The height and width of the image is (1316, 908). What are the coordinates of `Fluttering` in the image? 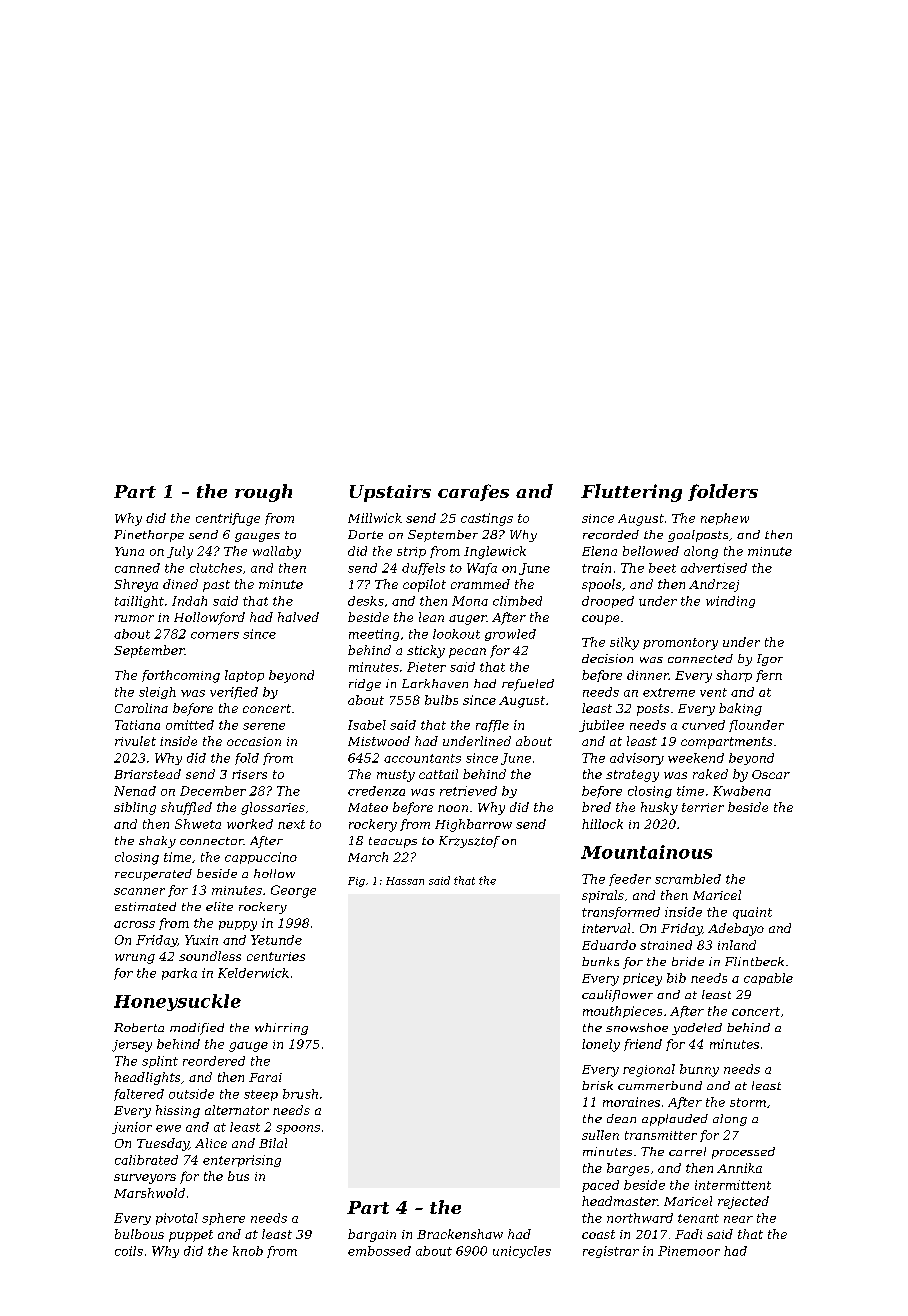 It's located at (631, 493).
